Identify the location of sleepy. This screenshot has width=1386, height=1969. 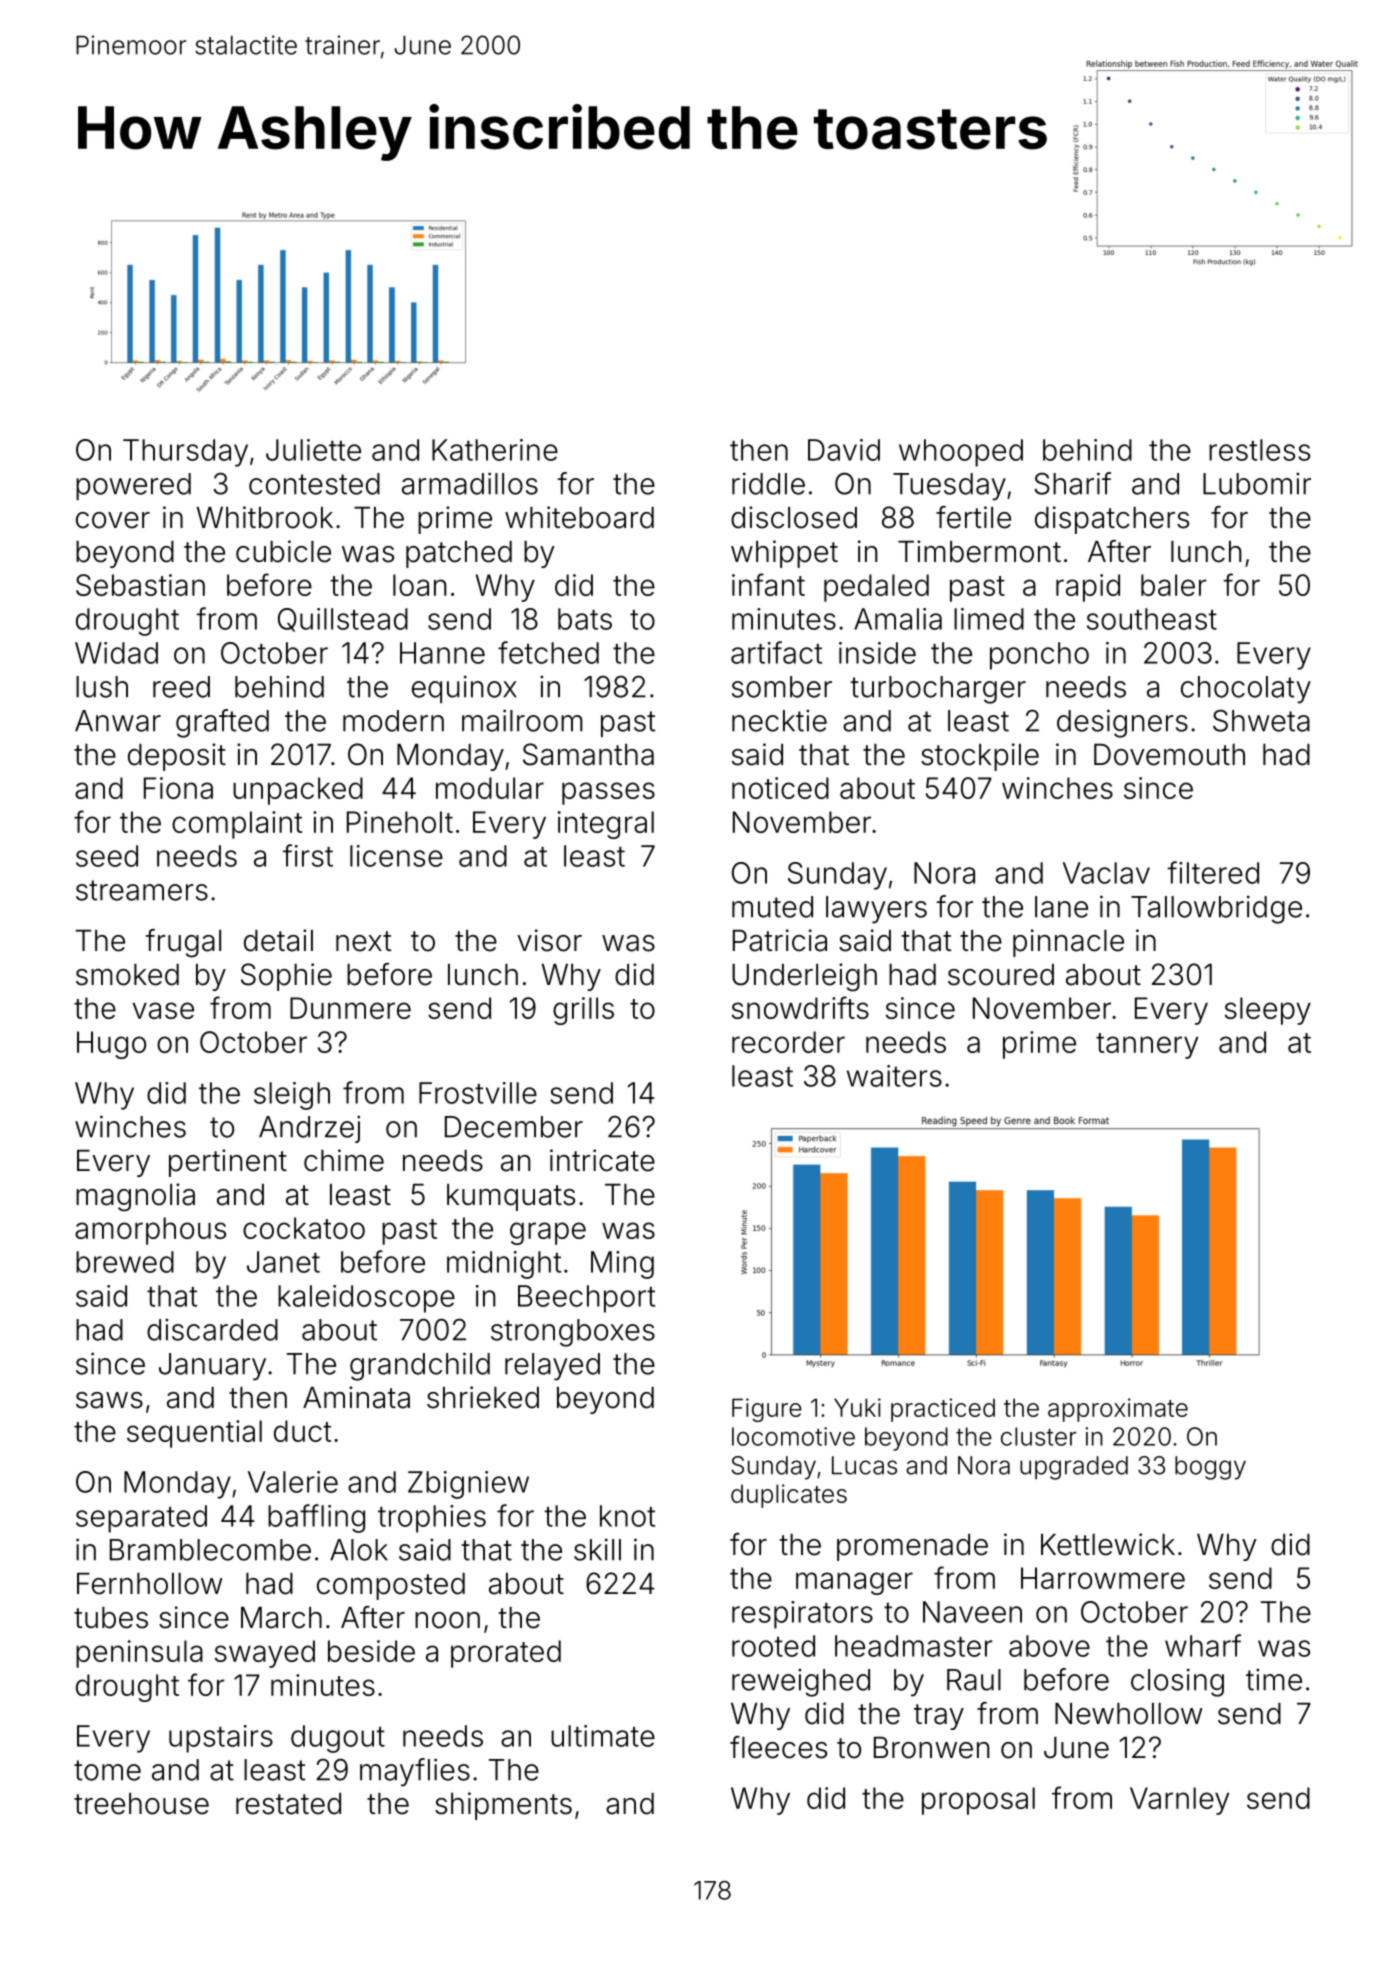
(1268, 1011).
